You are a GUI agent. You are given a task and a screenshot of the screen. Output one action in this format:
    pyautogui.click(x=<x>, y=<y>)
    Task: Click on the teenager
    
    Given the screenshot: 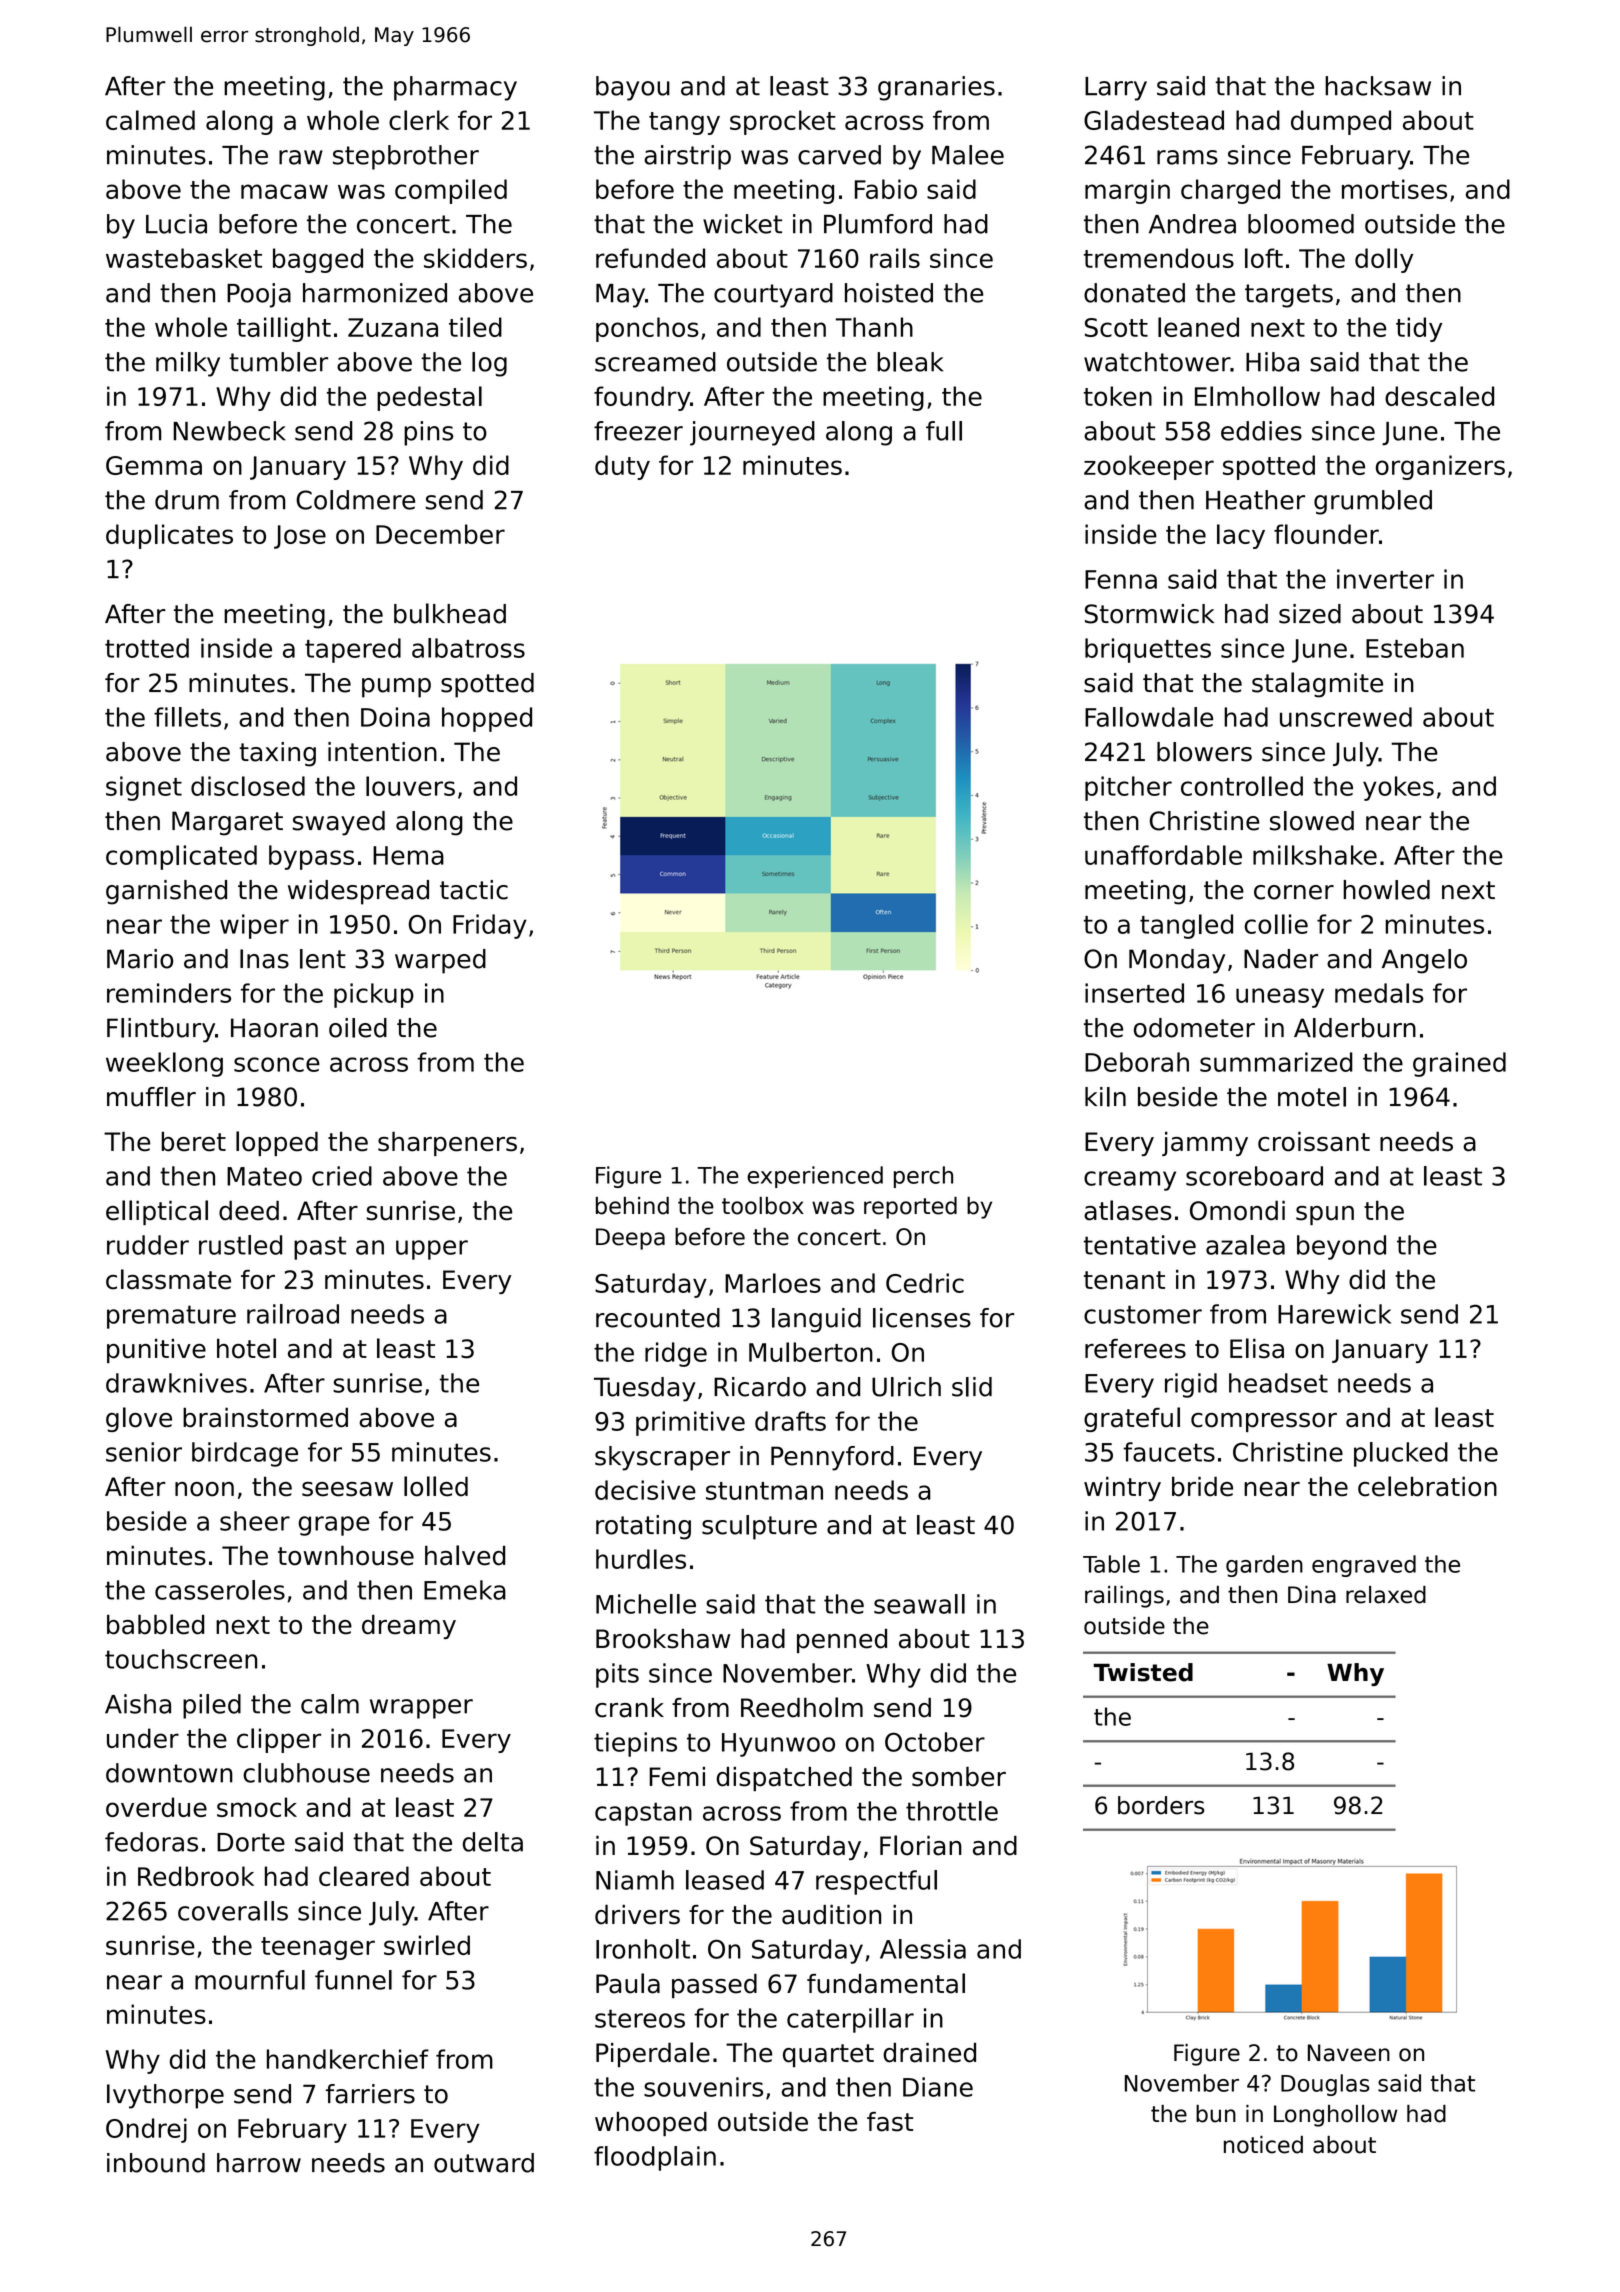 What is the action you would take?
    pyautogui.click(x=318, y=1948)
